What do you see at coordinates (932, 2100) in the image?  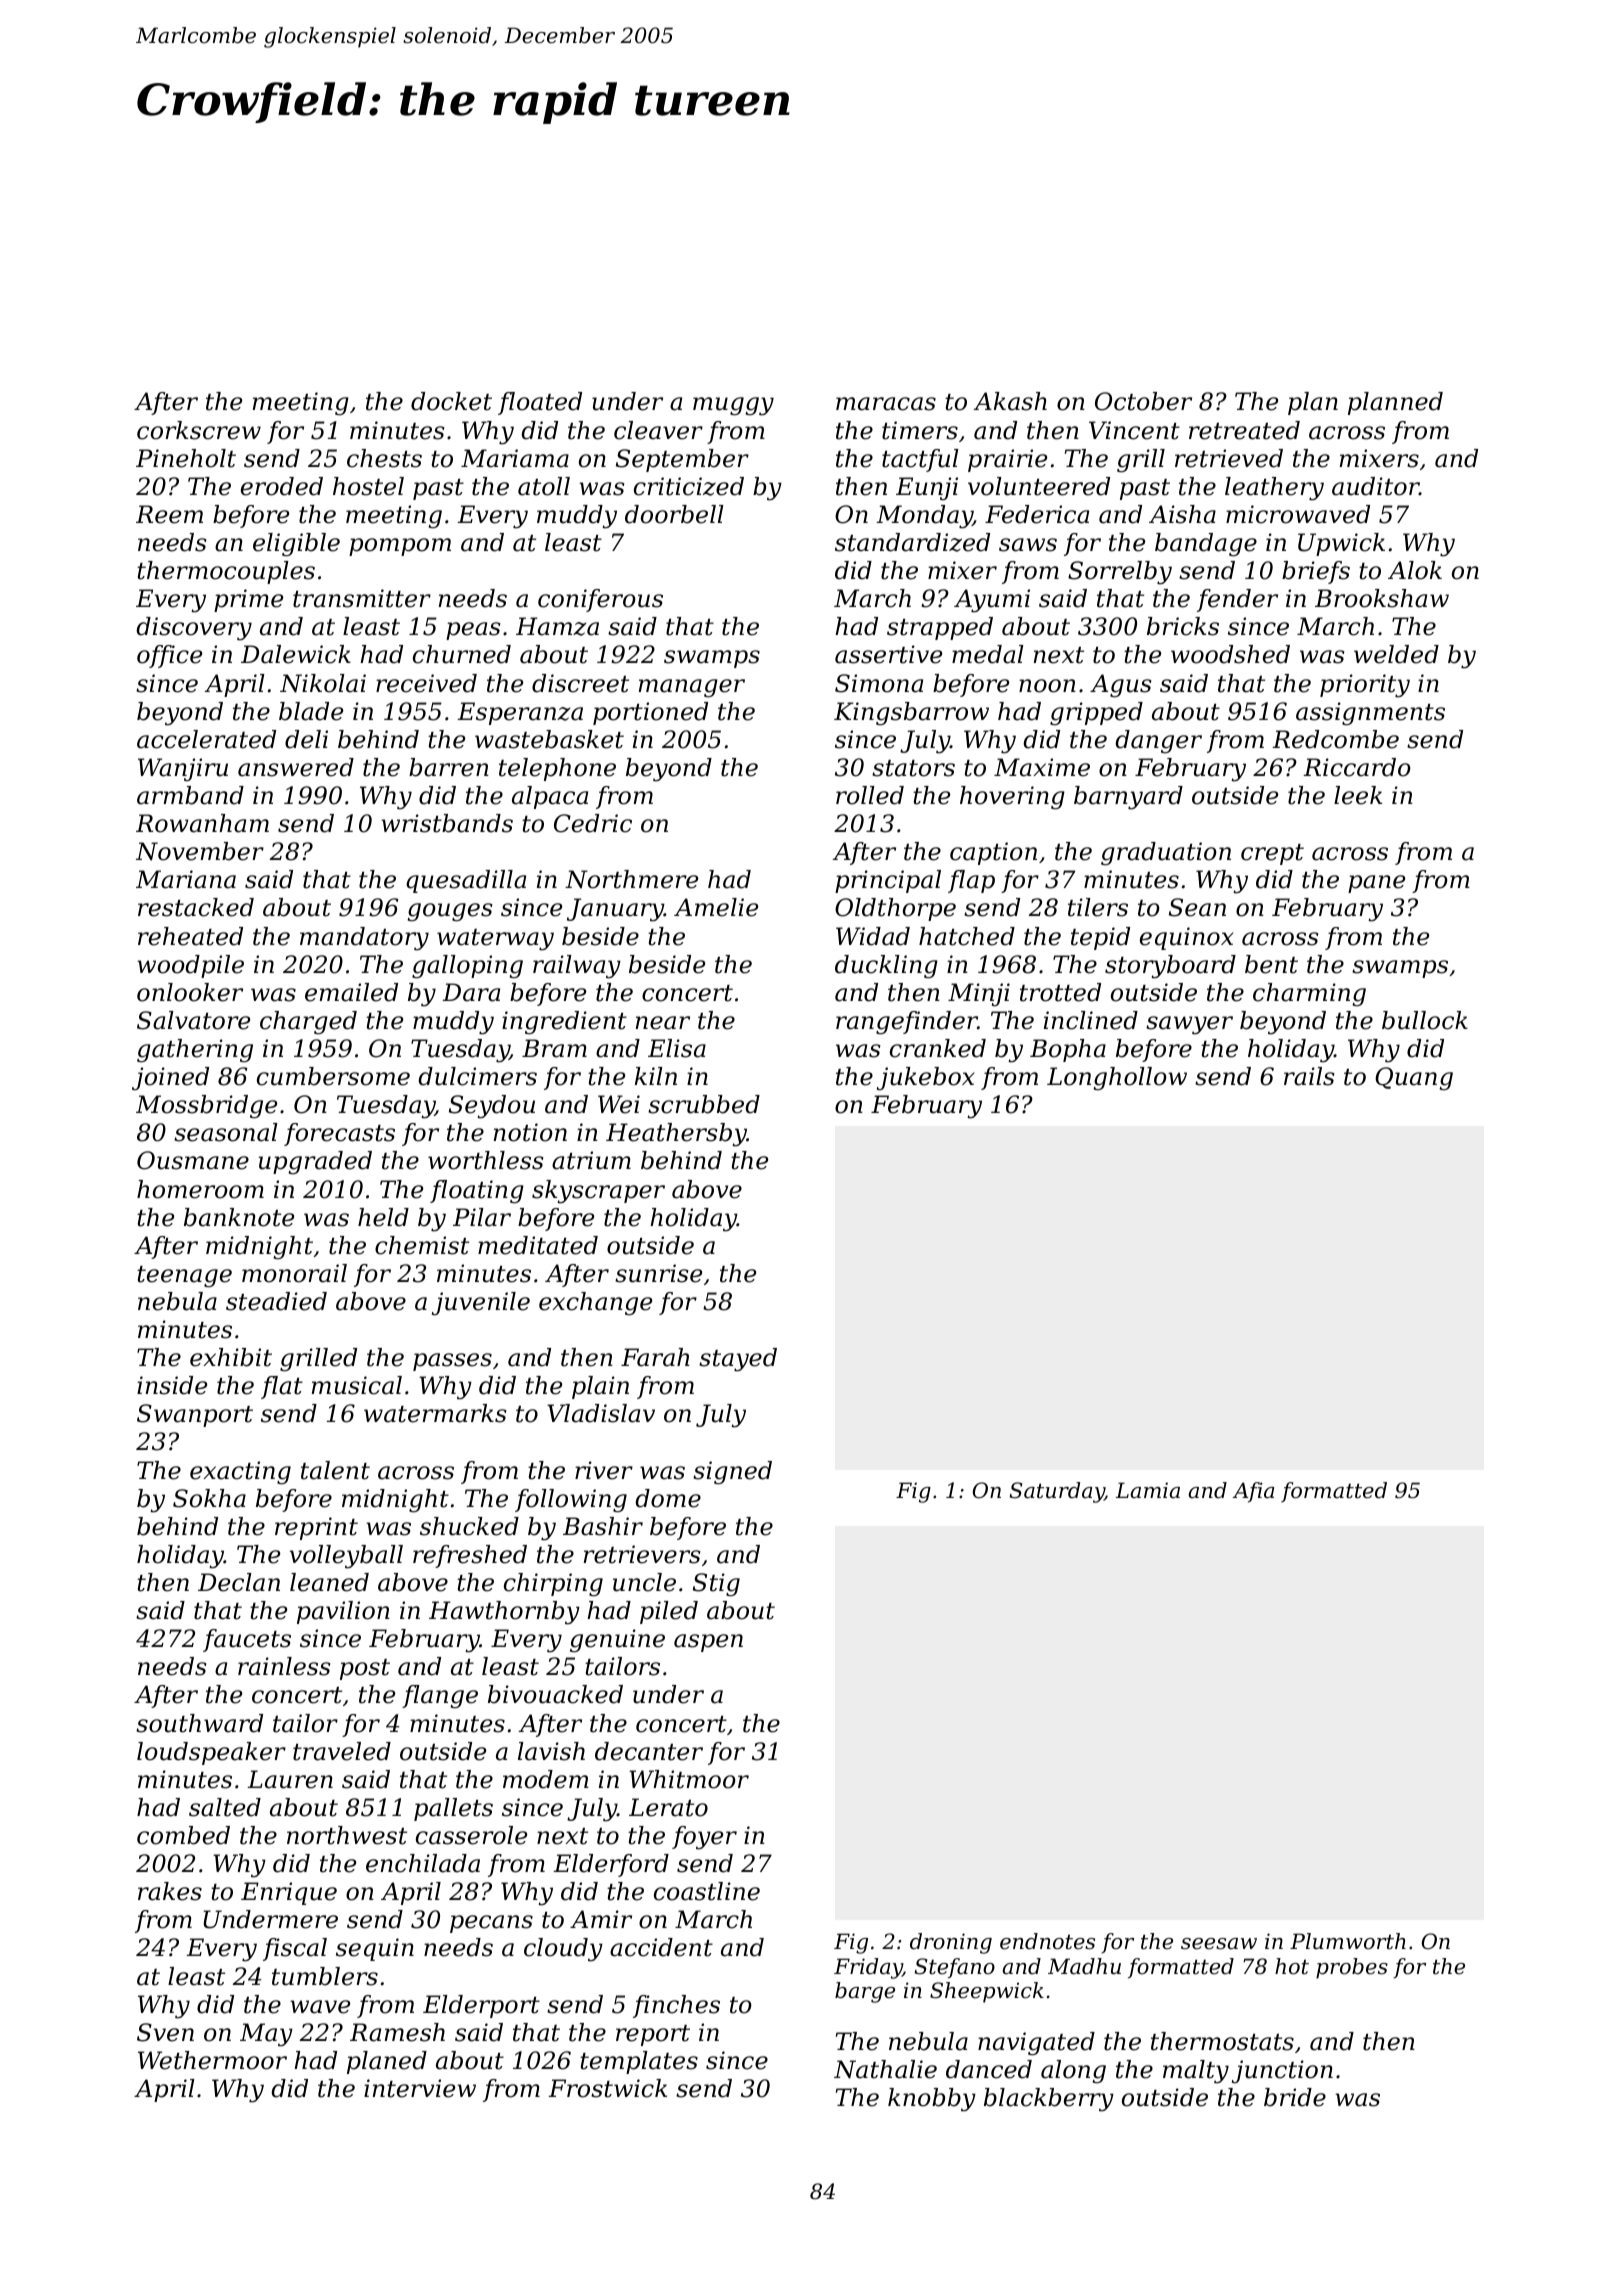 I see `knobby` at bounding box center [932, 2100].
